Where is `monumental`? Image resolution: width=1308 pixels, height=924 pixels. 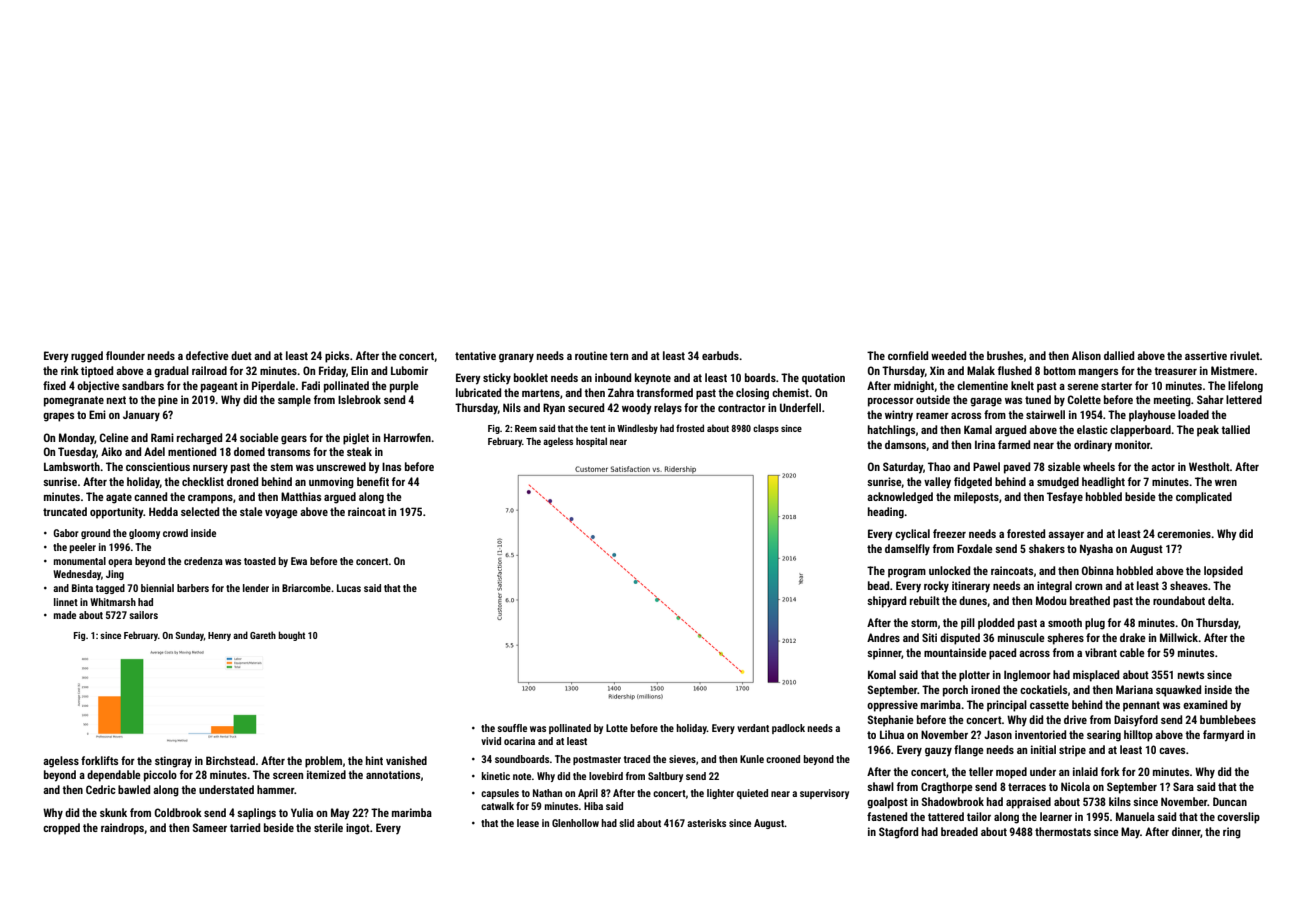 monumental is located at coordinates (80, 561).
